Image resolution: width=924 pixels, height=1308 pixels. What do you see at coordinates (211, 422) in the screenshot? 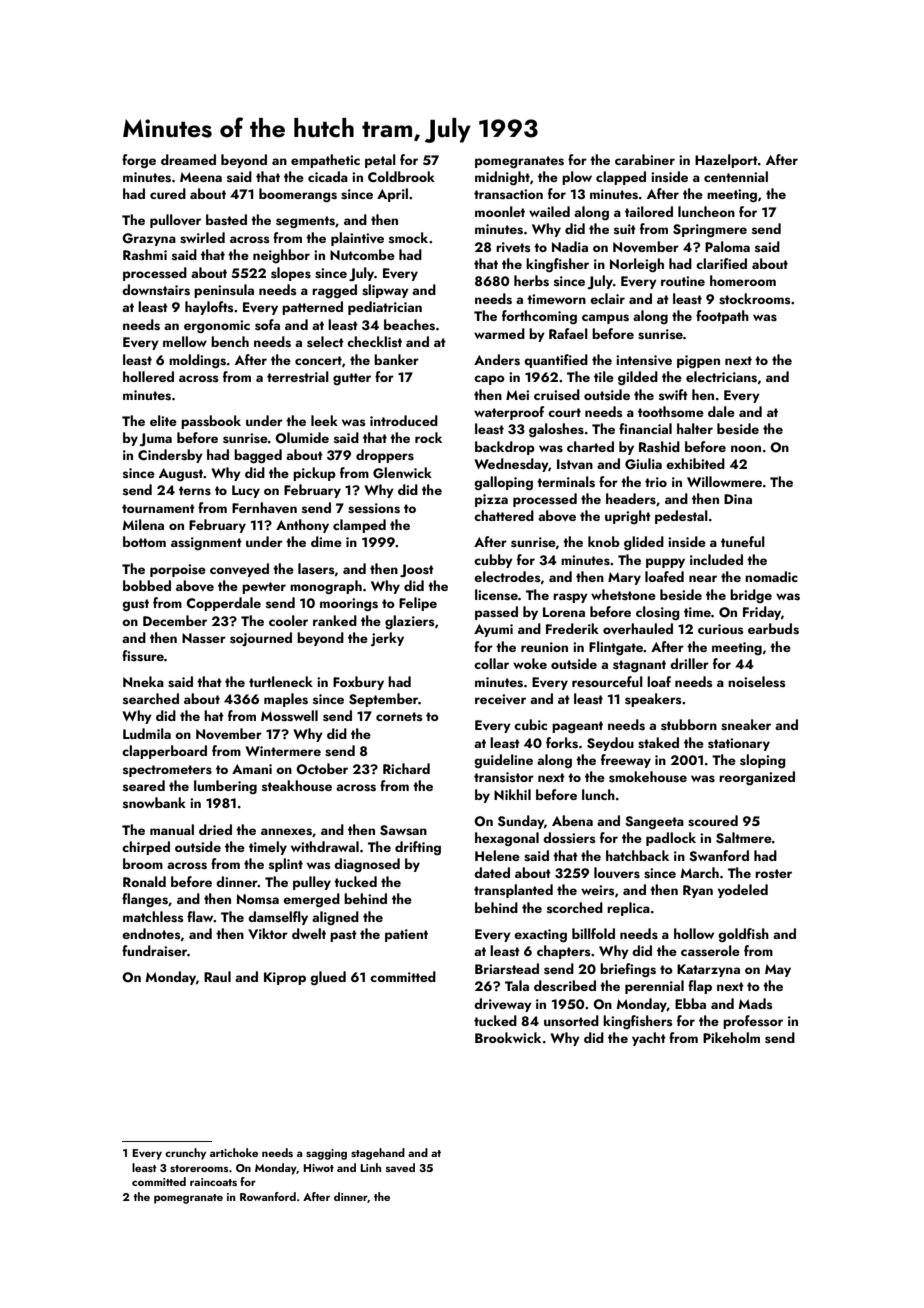
I see `passbook` at bounding box center [211, 422].
